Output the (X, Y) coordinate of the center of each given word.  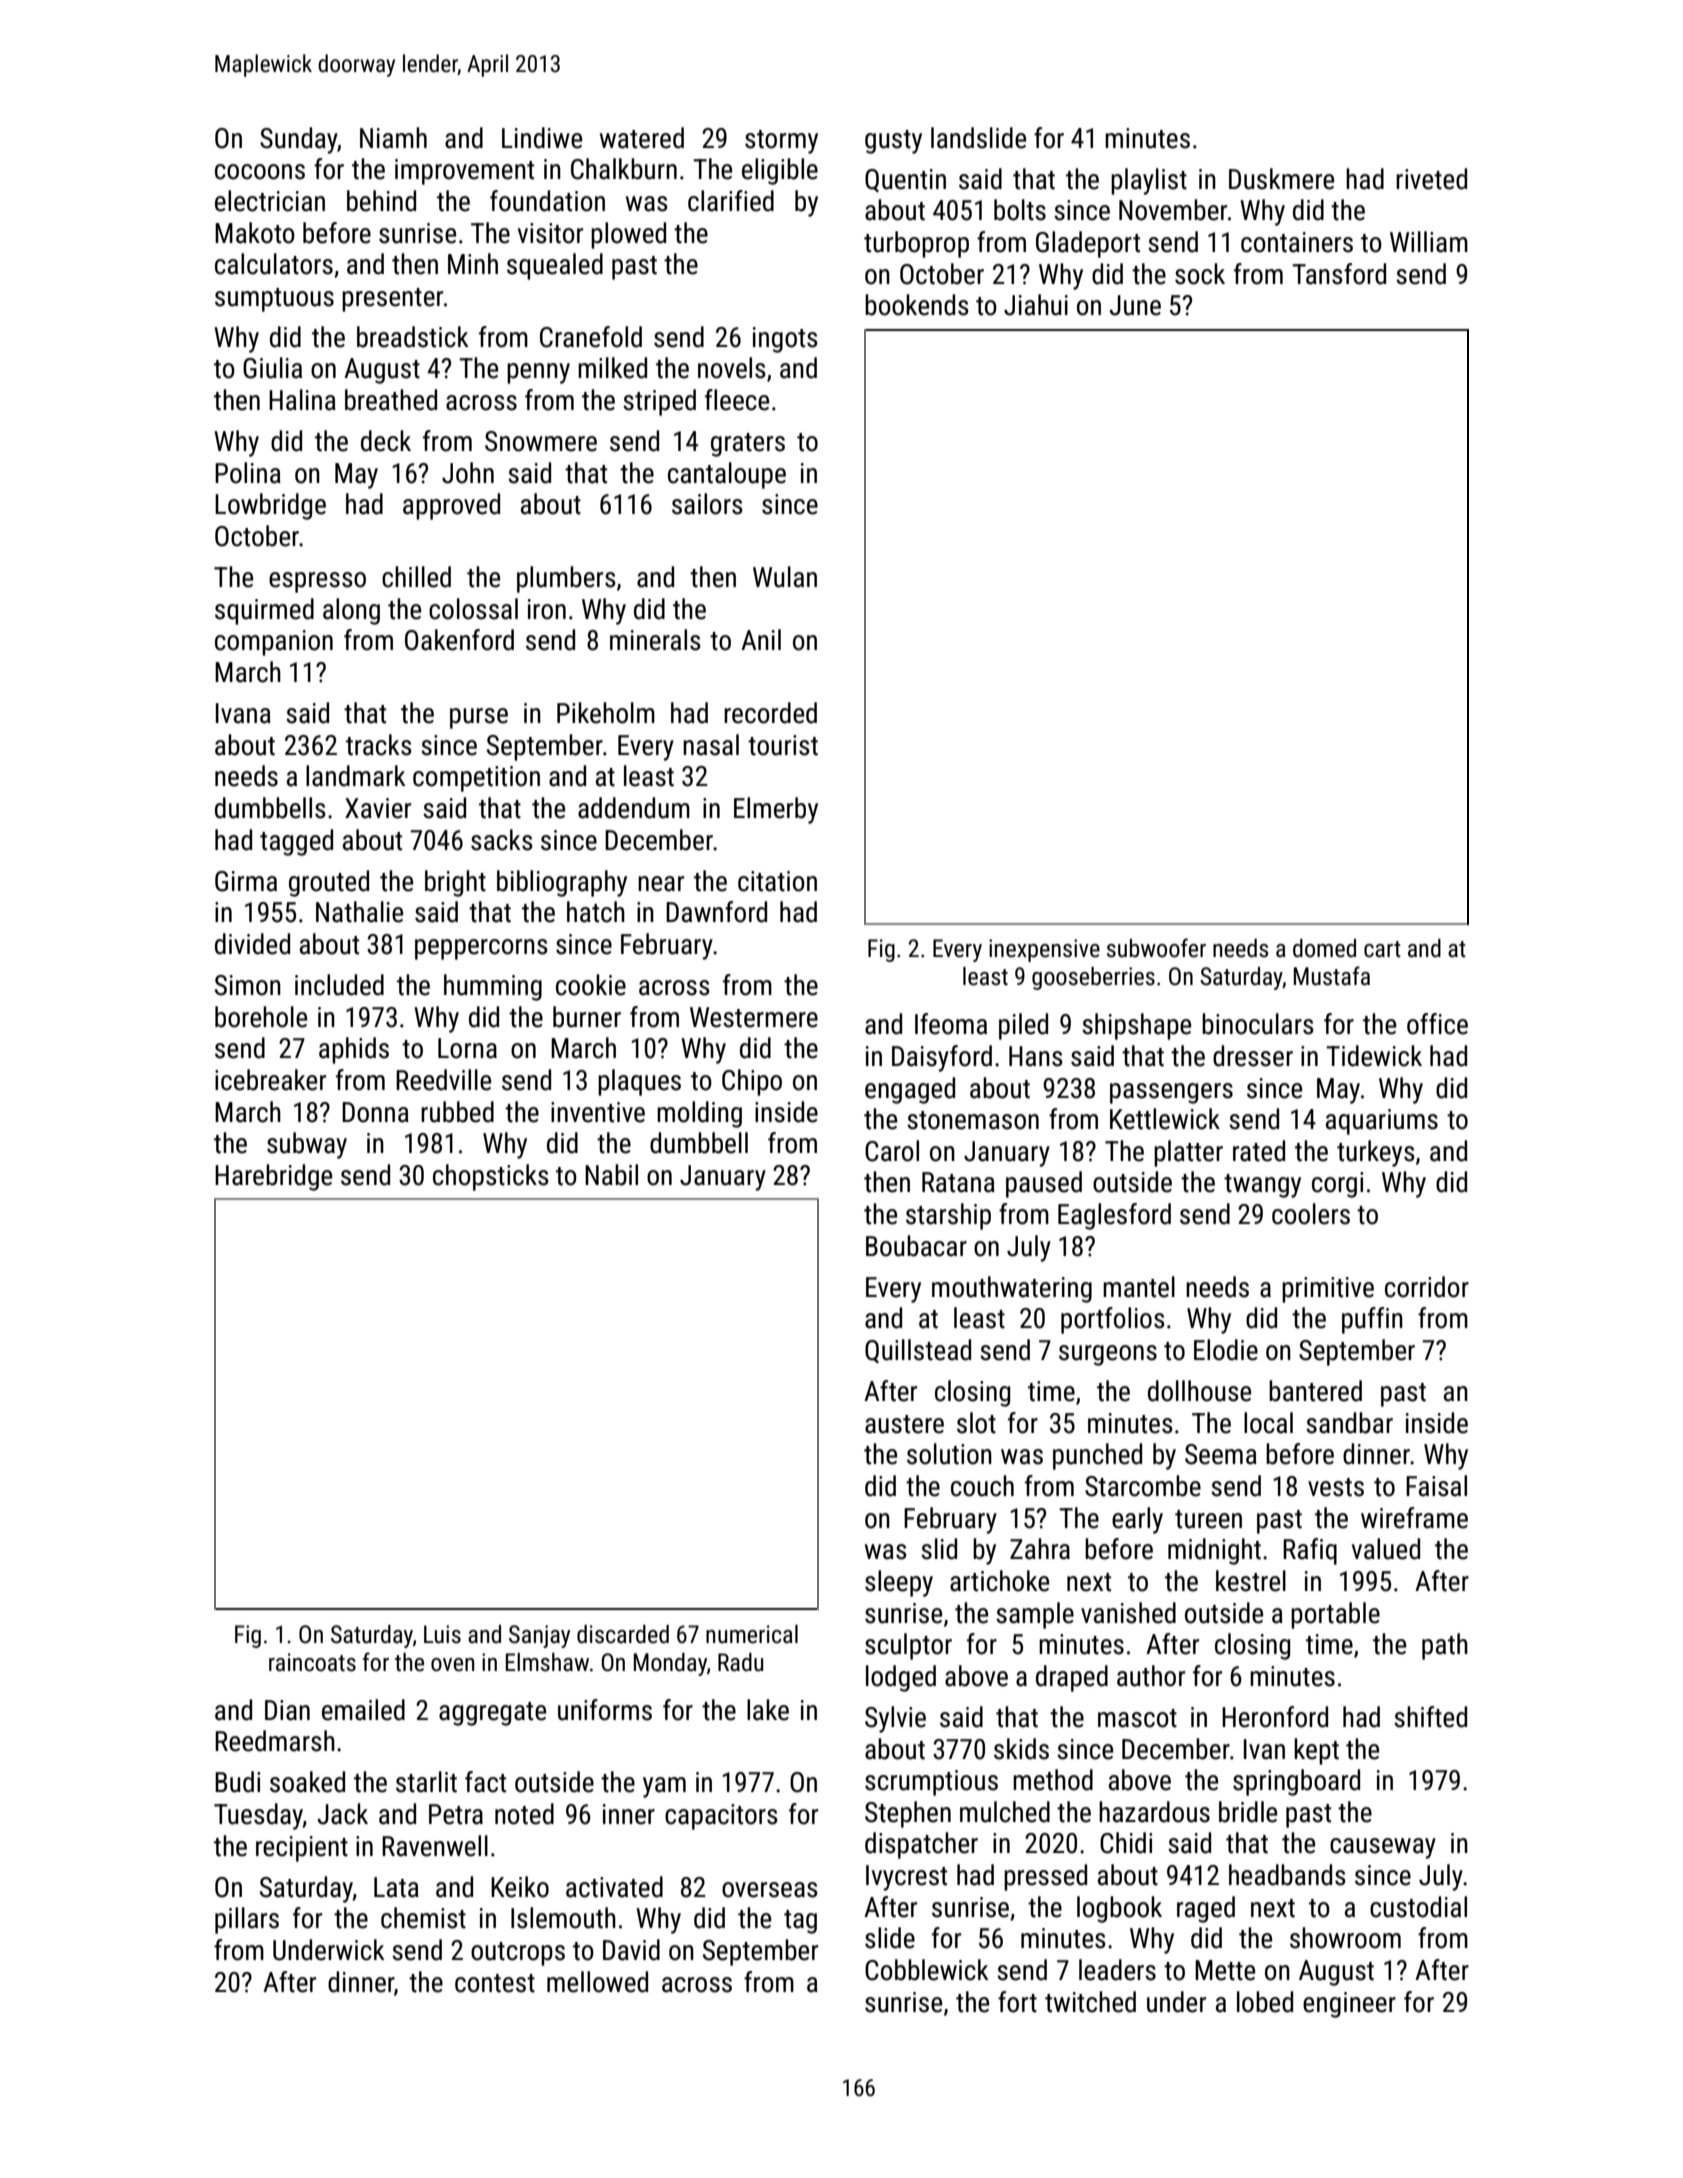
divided (252, 944)
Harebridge (273, 1177)
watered (642, 138)
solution (949, 1454)
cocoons (260, 172)
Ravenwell (435, 1846)
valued (1386, 1549)
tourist (783, 745)
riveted (1431, 179)
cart (1382, 949)
